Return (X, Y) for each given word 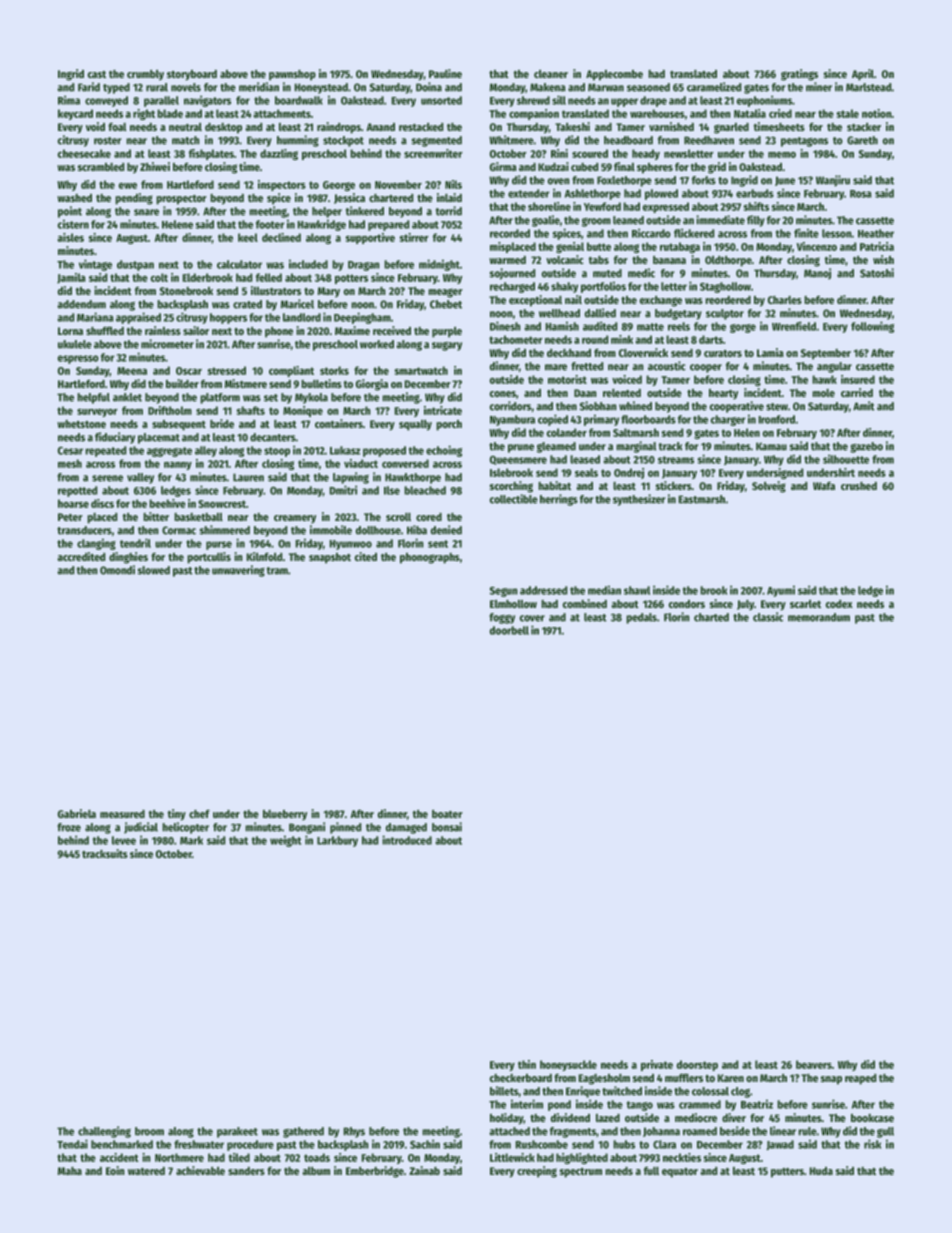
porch (449, 425)
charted (711, 617)
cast (97, 74)
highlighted (582, 1158)
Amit (864, 406)
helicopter (185, 828)
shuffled (105, 330)
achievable (200, 1170)
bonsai (447, 827)
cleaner (551, 74)
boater (447, 814)
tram (277, 571)
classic (768, 617)
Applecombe (614, 75)
